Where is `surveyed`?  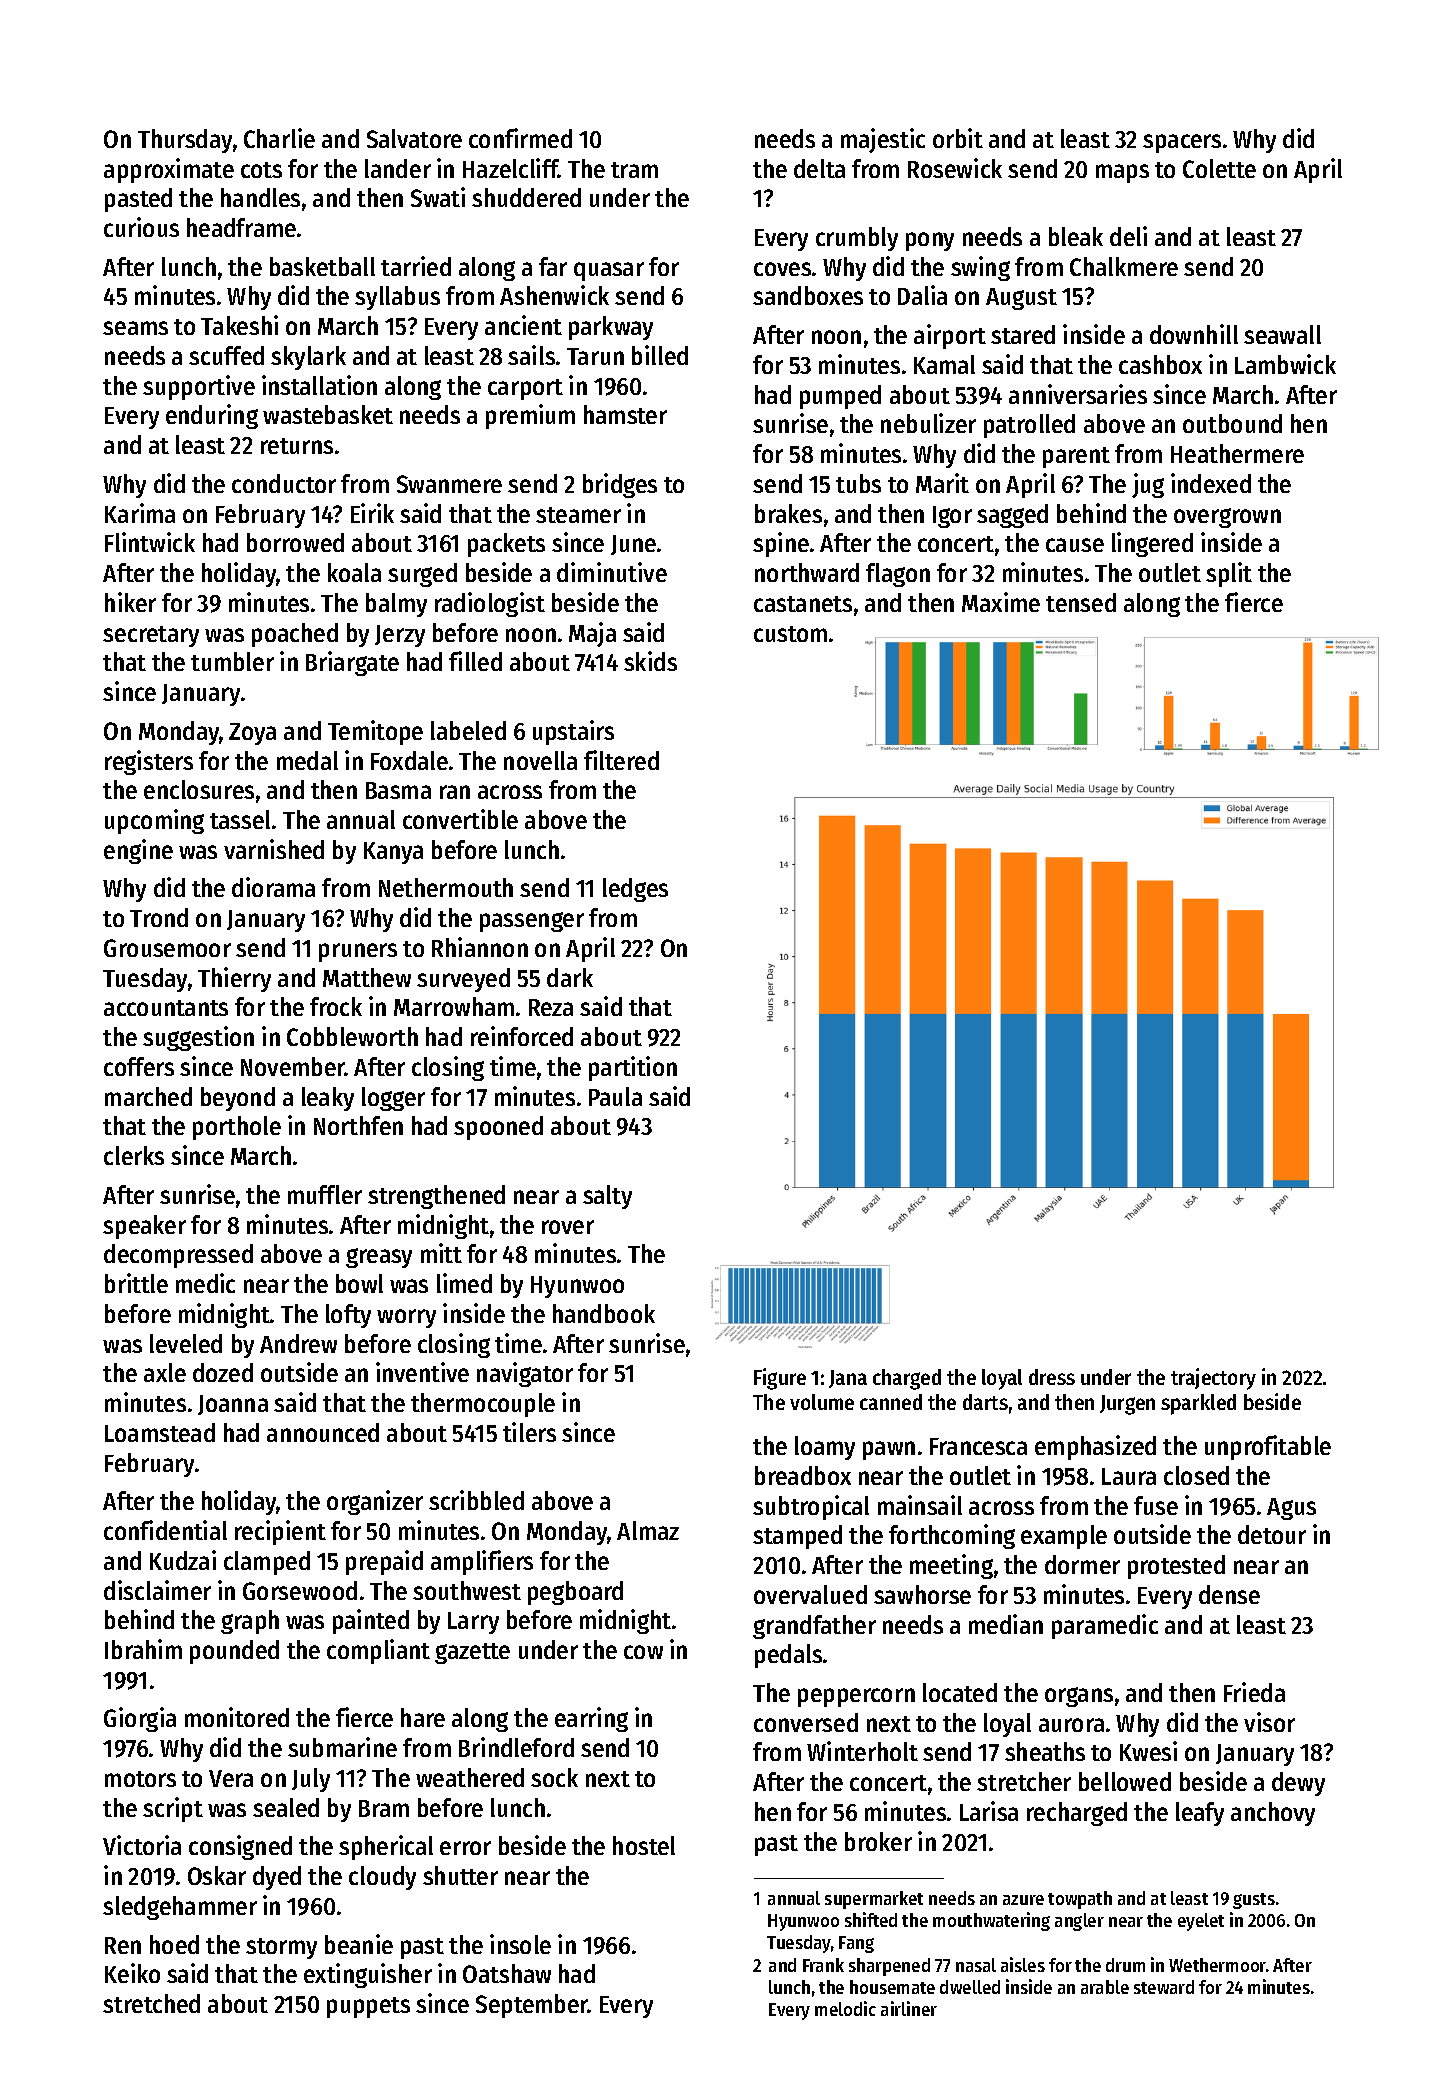
surveyed is located at coordinates (463, 980).
